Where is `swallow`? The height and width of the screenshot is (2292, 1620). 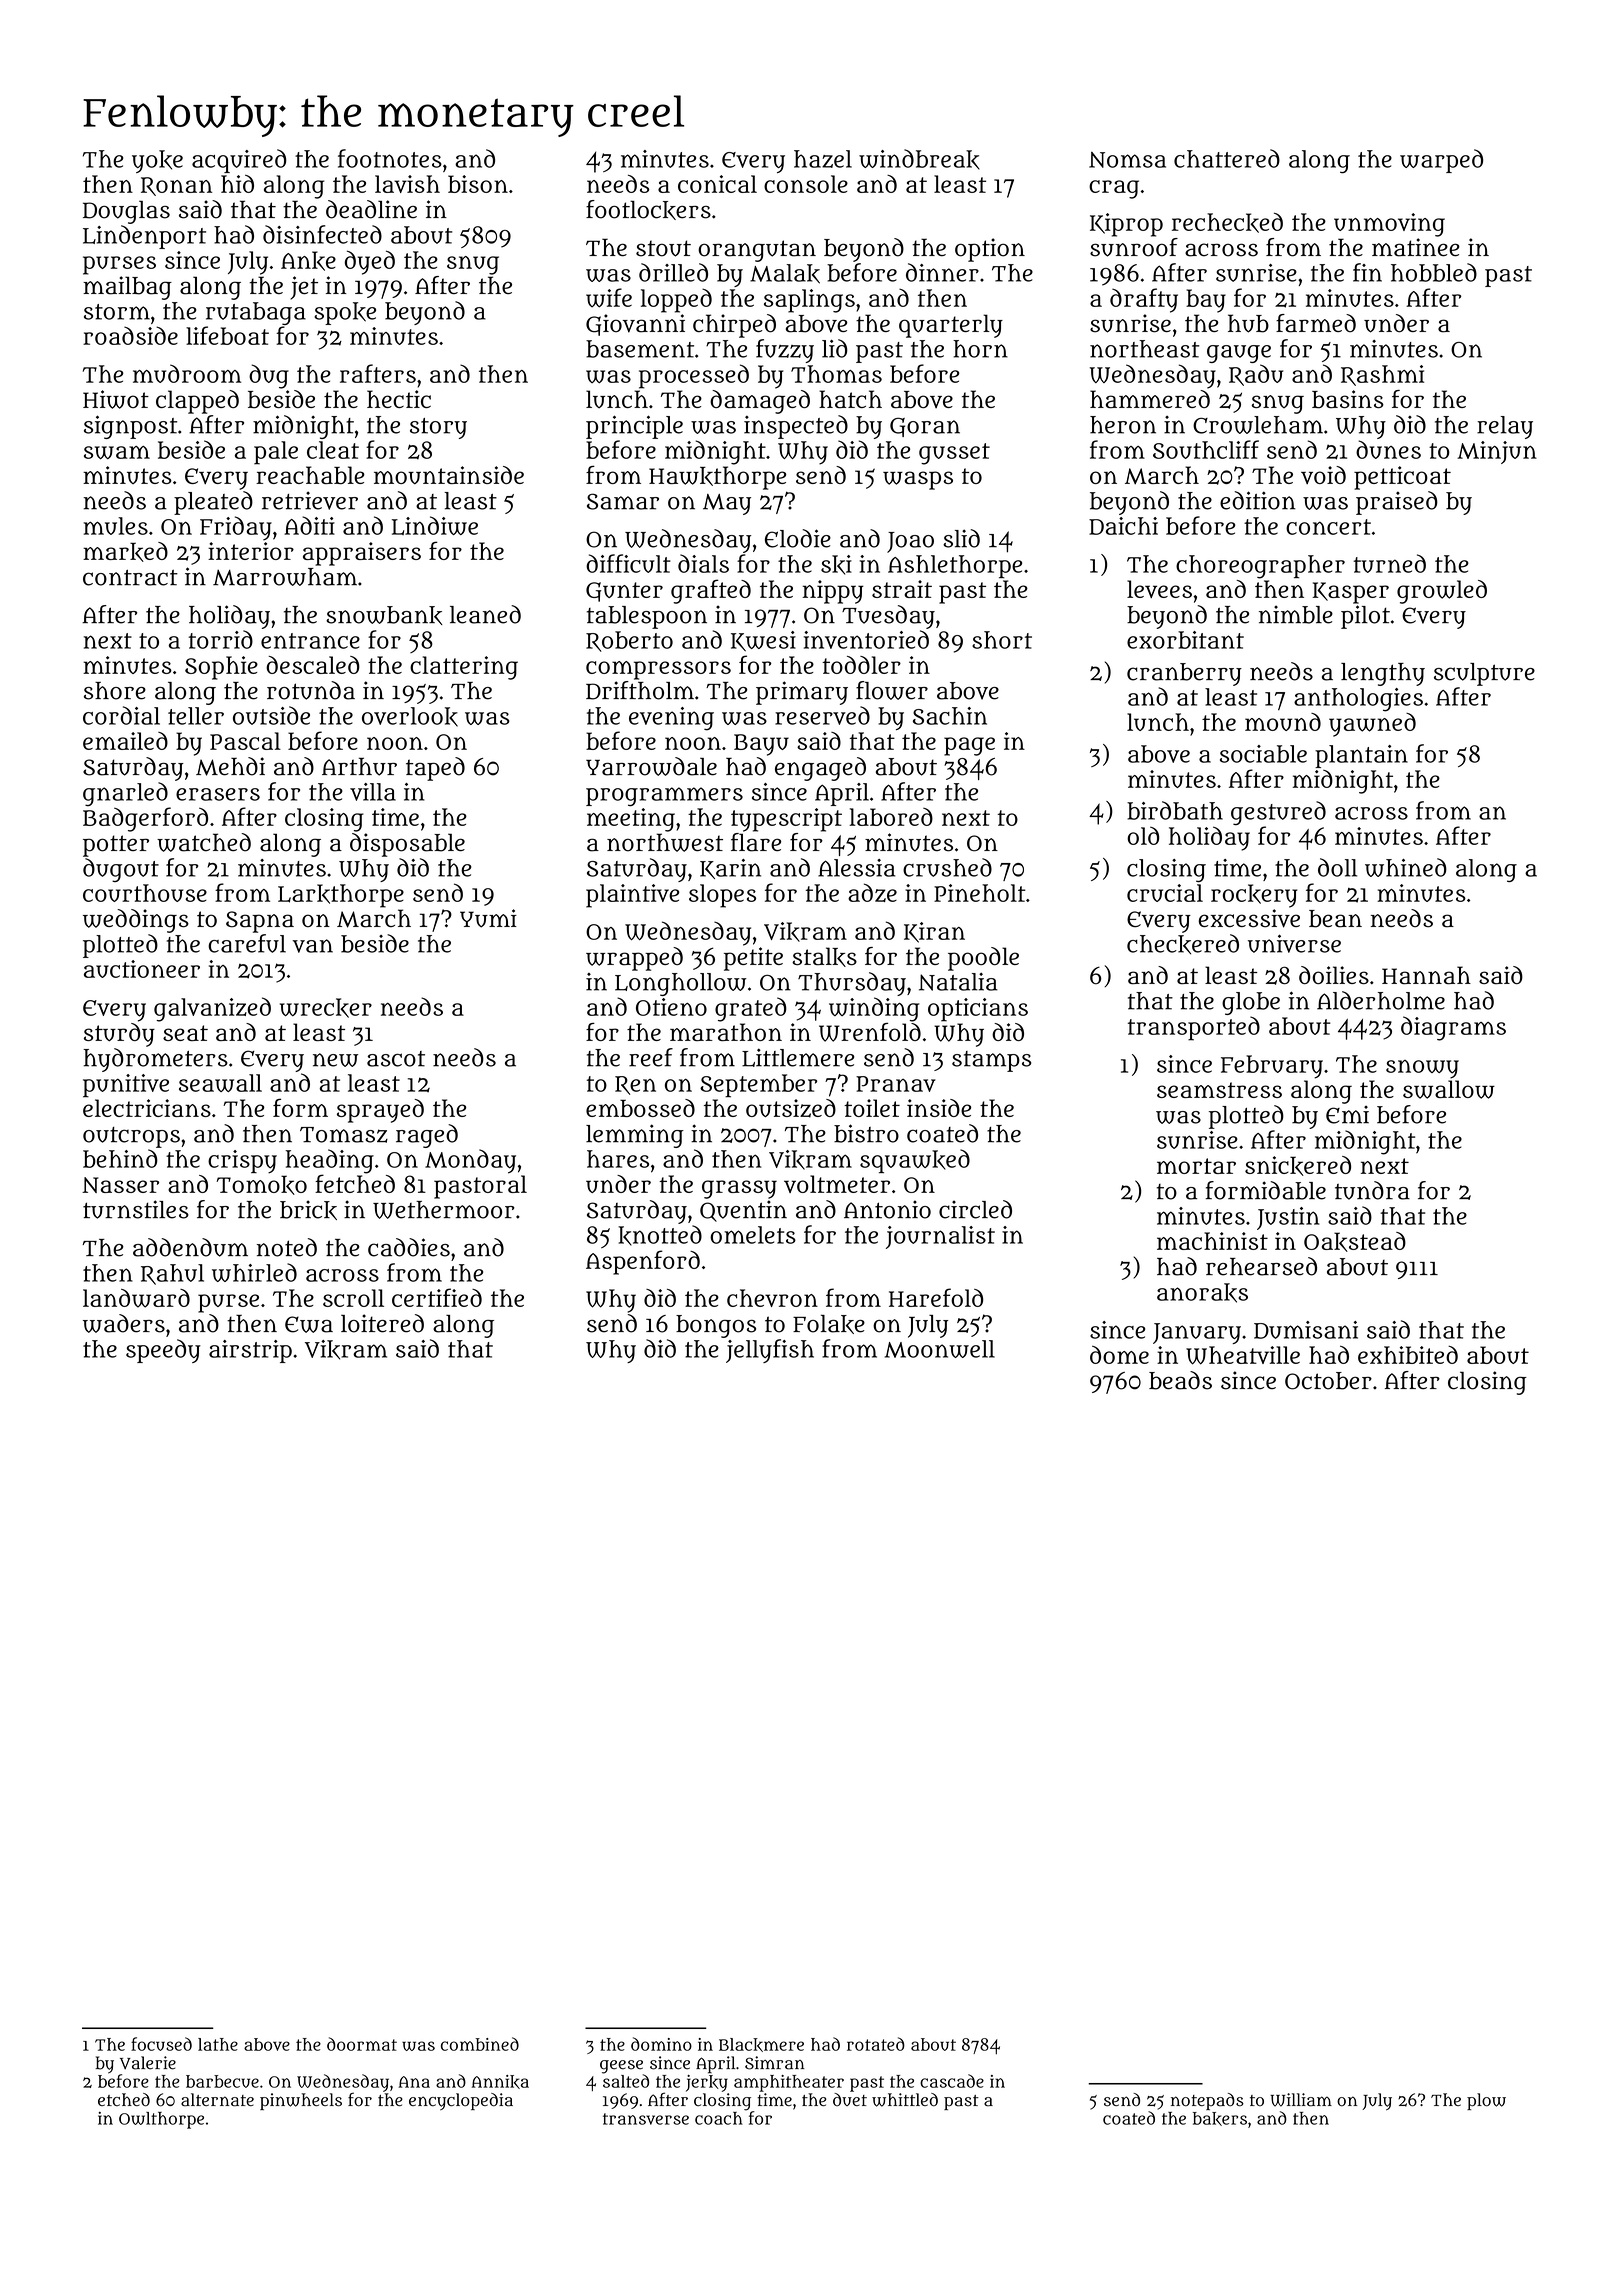
swallow is located at coordinates (1449, 1089).
